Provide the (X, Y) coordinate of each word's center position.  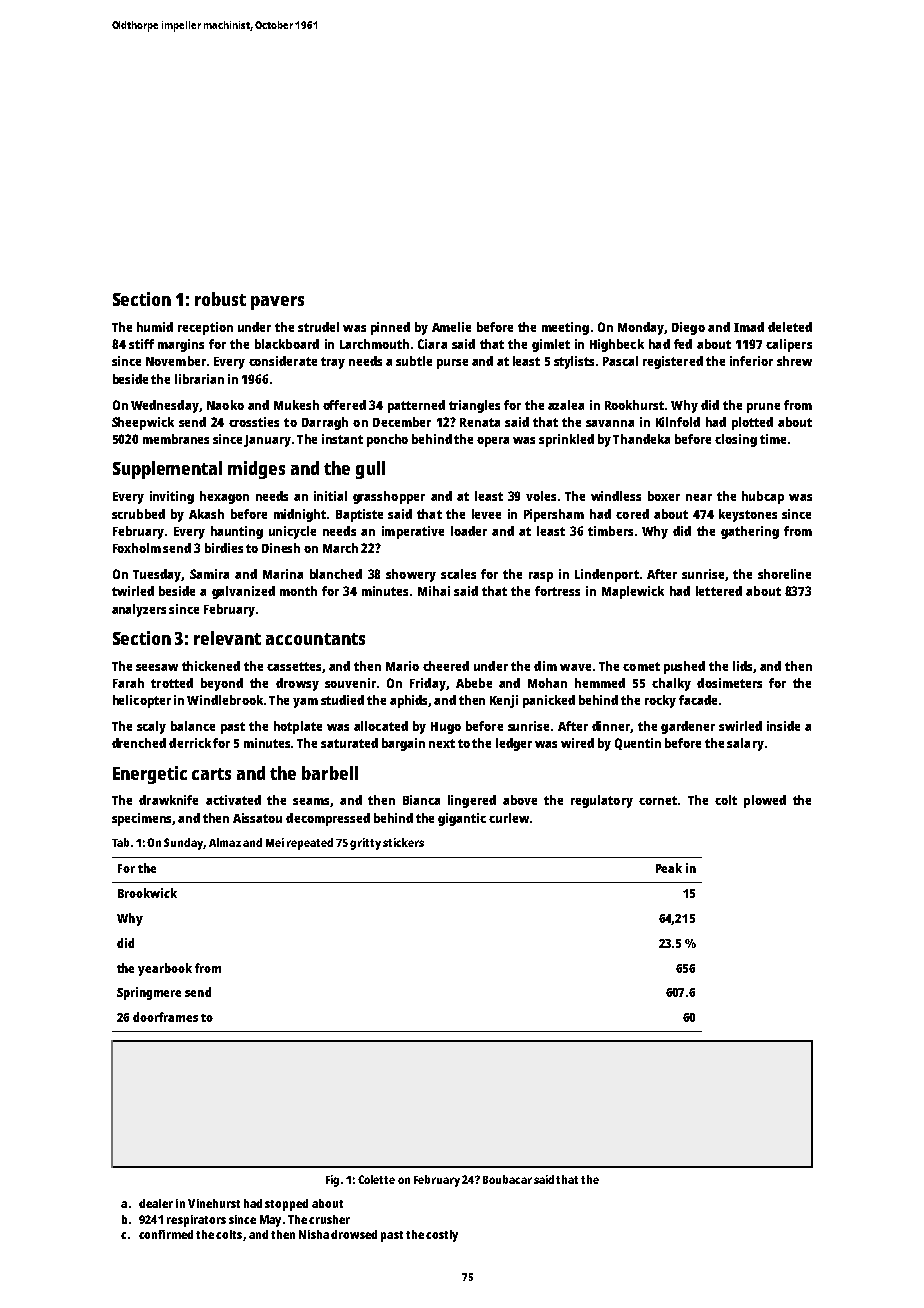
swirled (740, 726)
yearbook (165, 969)
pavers (277, 303)
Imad (749, 327)
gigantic (462, 819)
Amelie (451, 327)
